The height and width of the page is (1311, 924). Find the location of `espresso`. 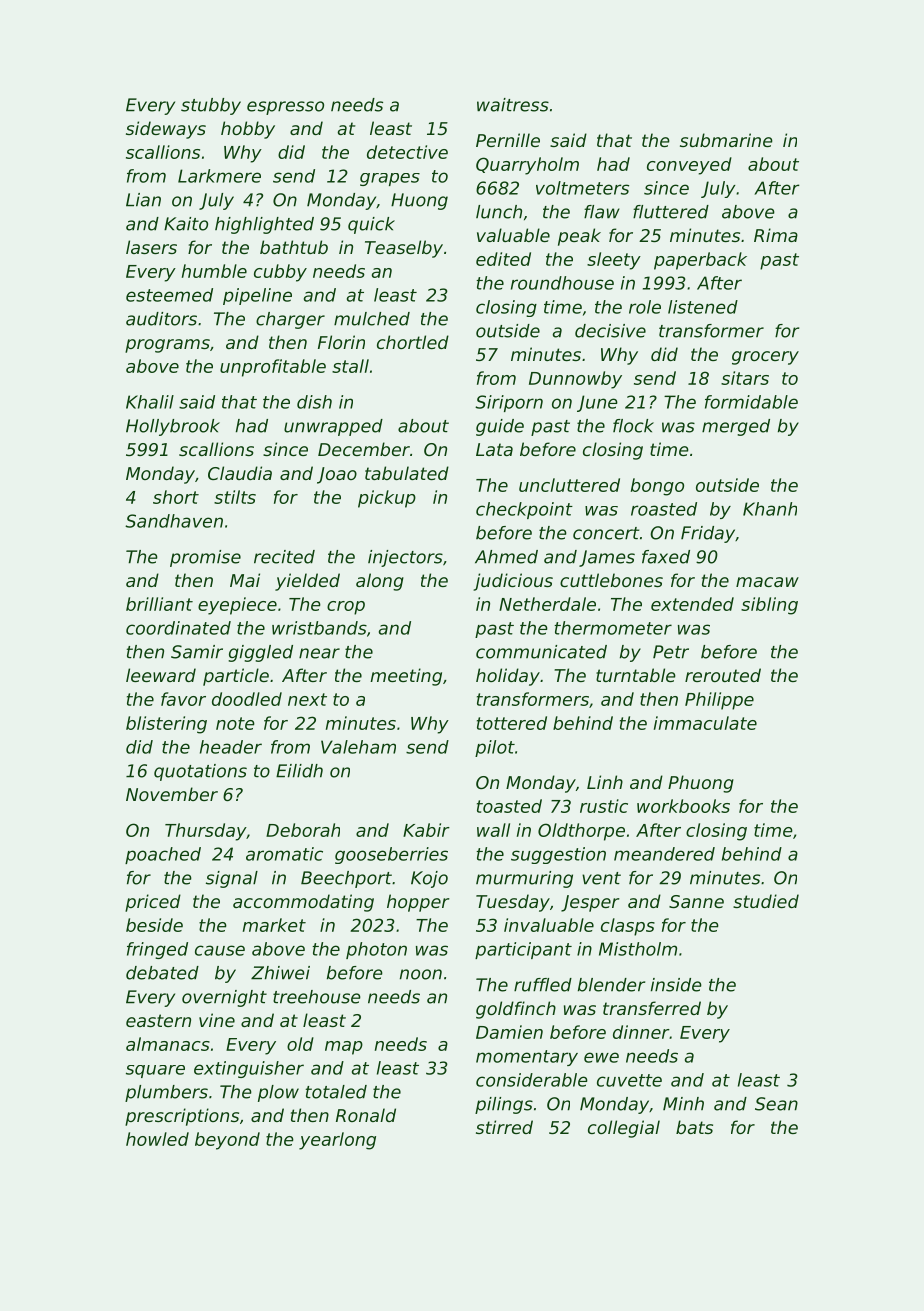

espresso is located at coordinates (285, 108).
